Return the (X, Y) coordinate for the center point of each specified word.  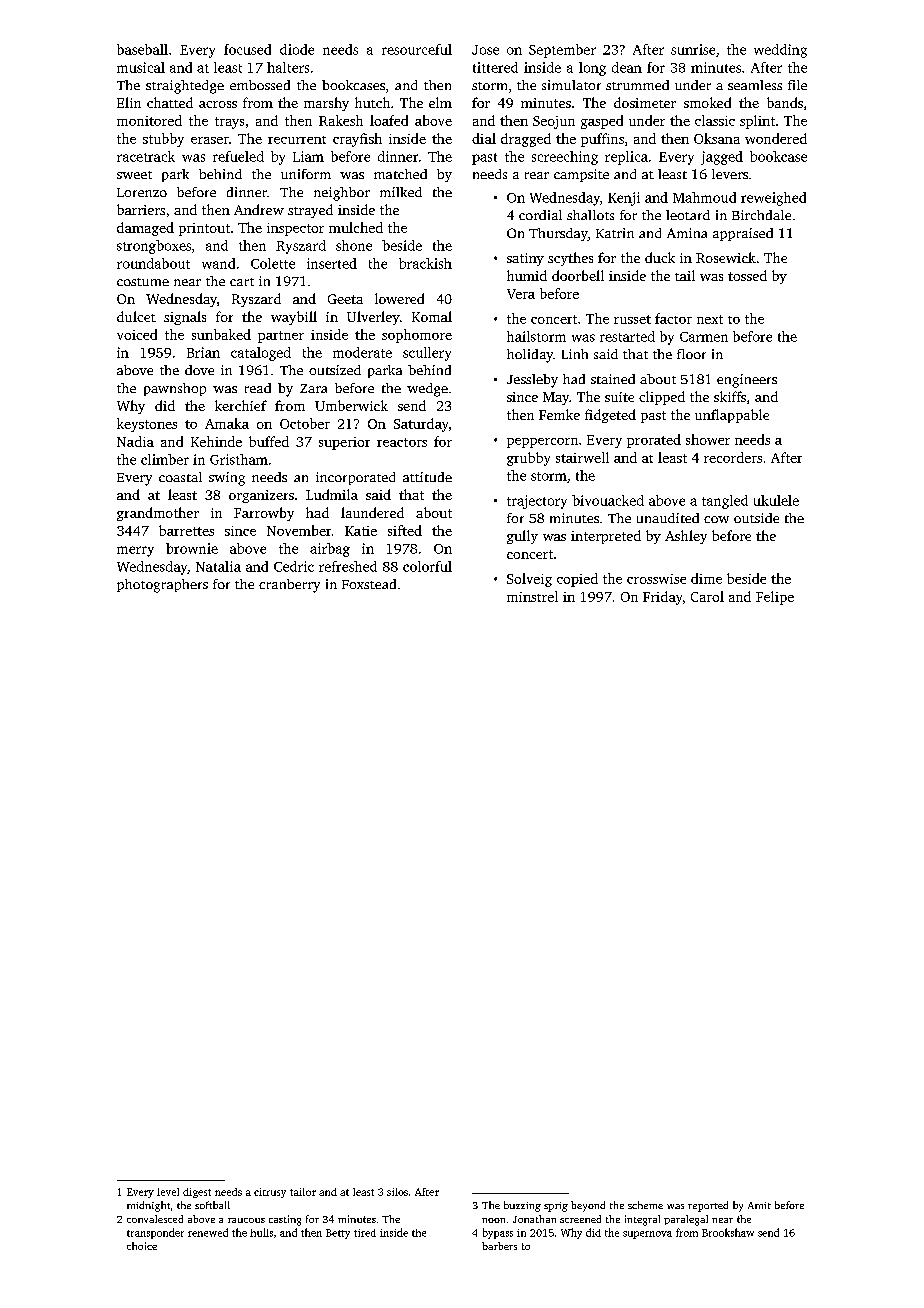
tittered (495, 67)
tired (365, 1233)
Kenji (624, 199)
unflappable (732, 416)
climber (165, 459)
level (168, 1192)
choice (142, 1246)
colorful (427, 566)
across (218, 104)
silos (397, 1192)
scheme (645, 1205)
